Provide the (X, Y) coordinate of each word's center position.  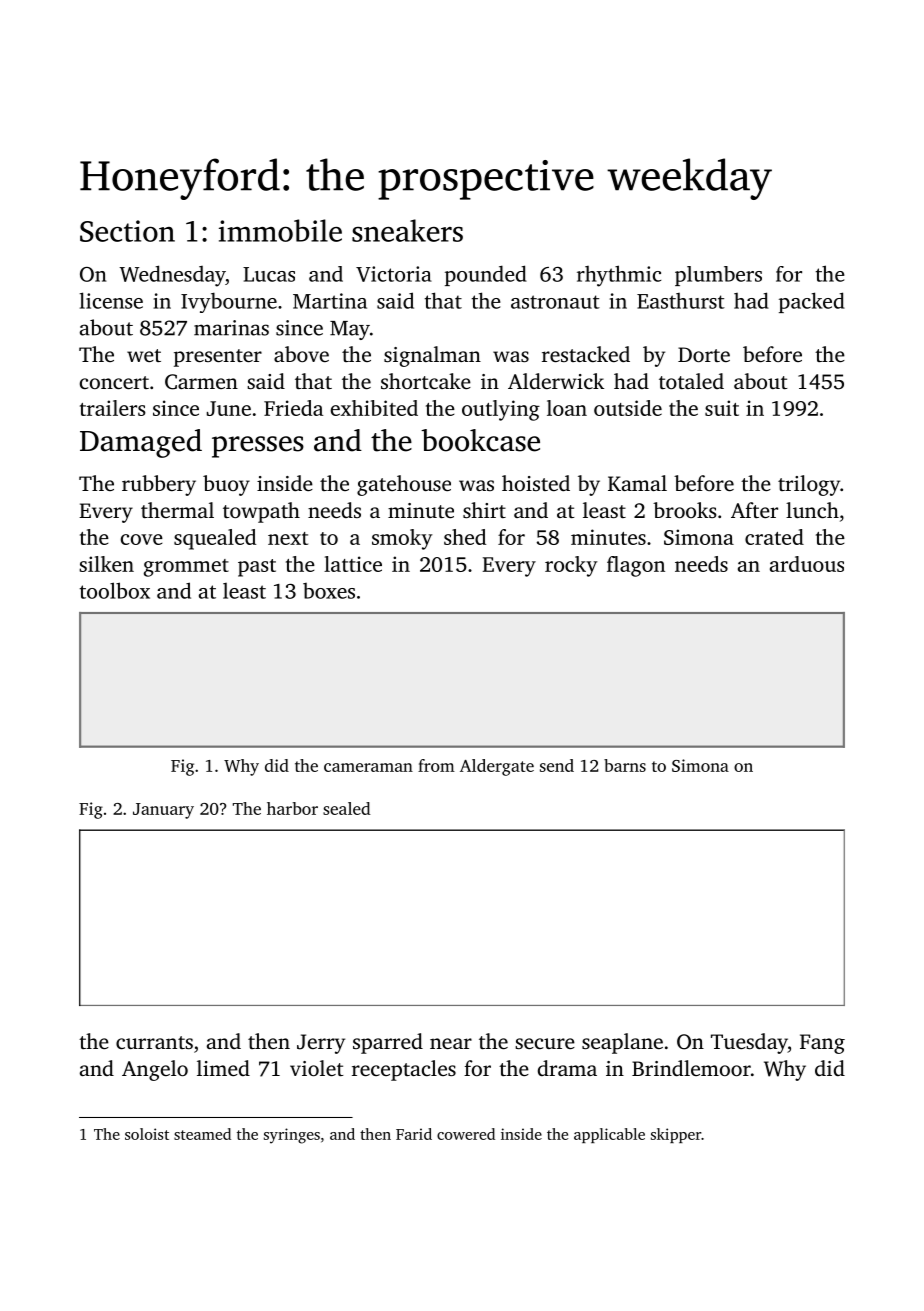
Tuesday (749, 1043)
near (451, 1043)
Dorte (704, 354)
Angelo (155, 1070)
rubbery (159, 485)
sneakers (407, 230)
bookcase (480, 440)
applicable (609, 1135)
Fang (822, 1044)
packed (812, 302)
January (163, 811)
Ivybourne (229, 302)
